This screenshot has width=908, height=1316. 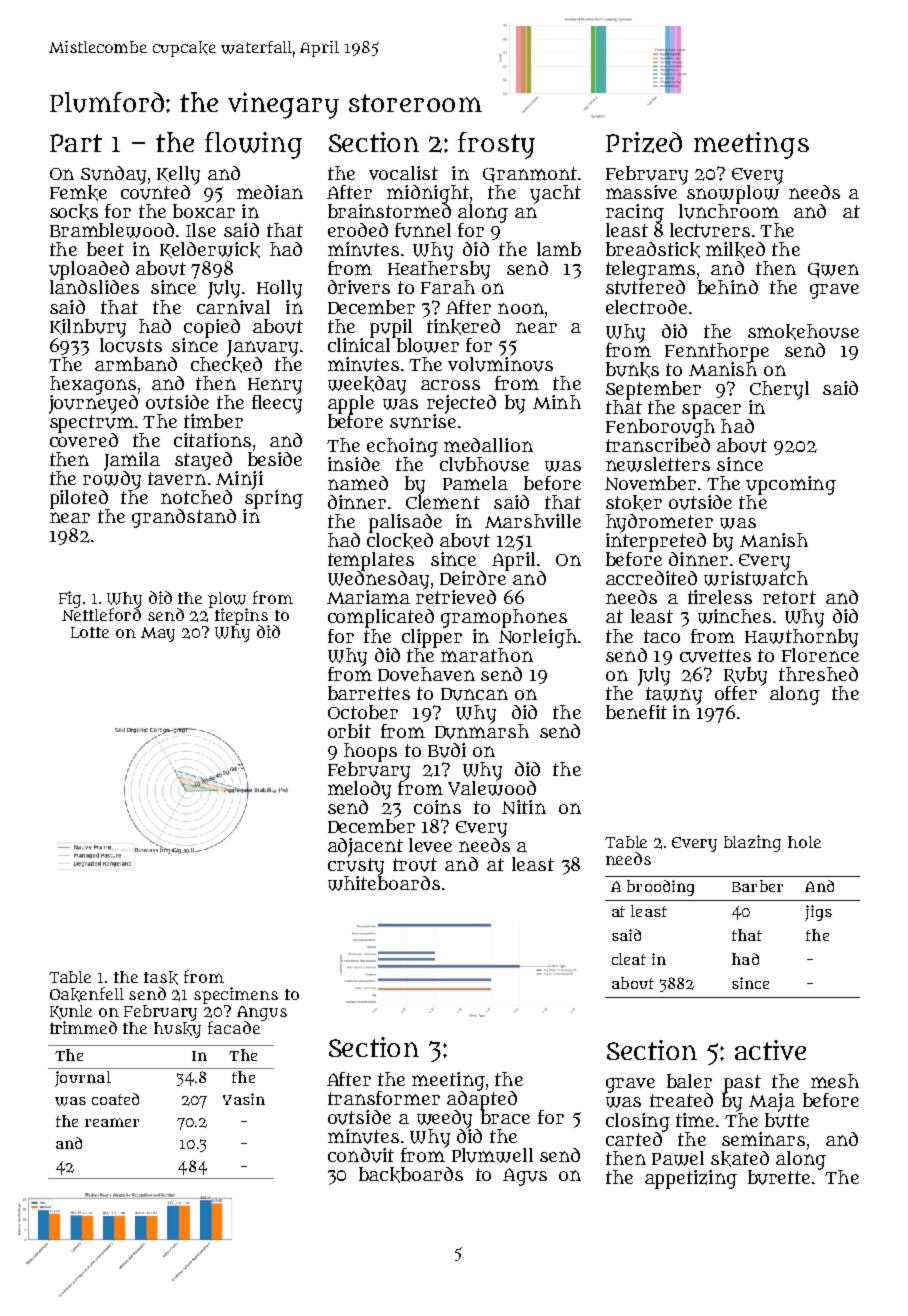 I want to click on Bramblewood, so click(x=112, y=230).
